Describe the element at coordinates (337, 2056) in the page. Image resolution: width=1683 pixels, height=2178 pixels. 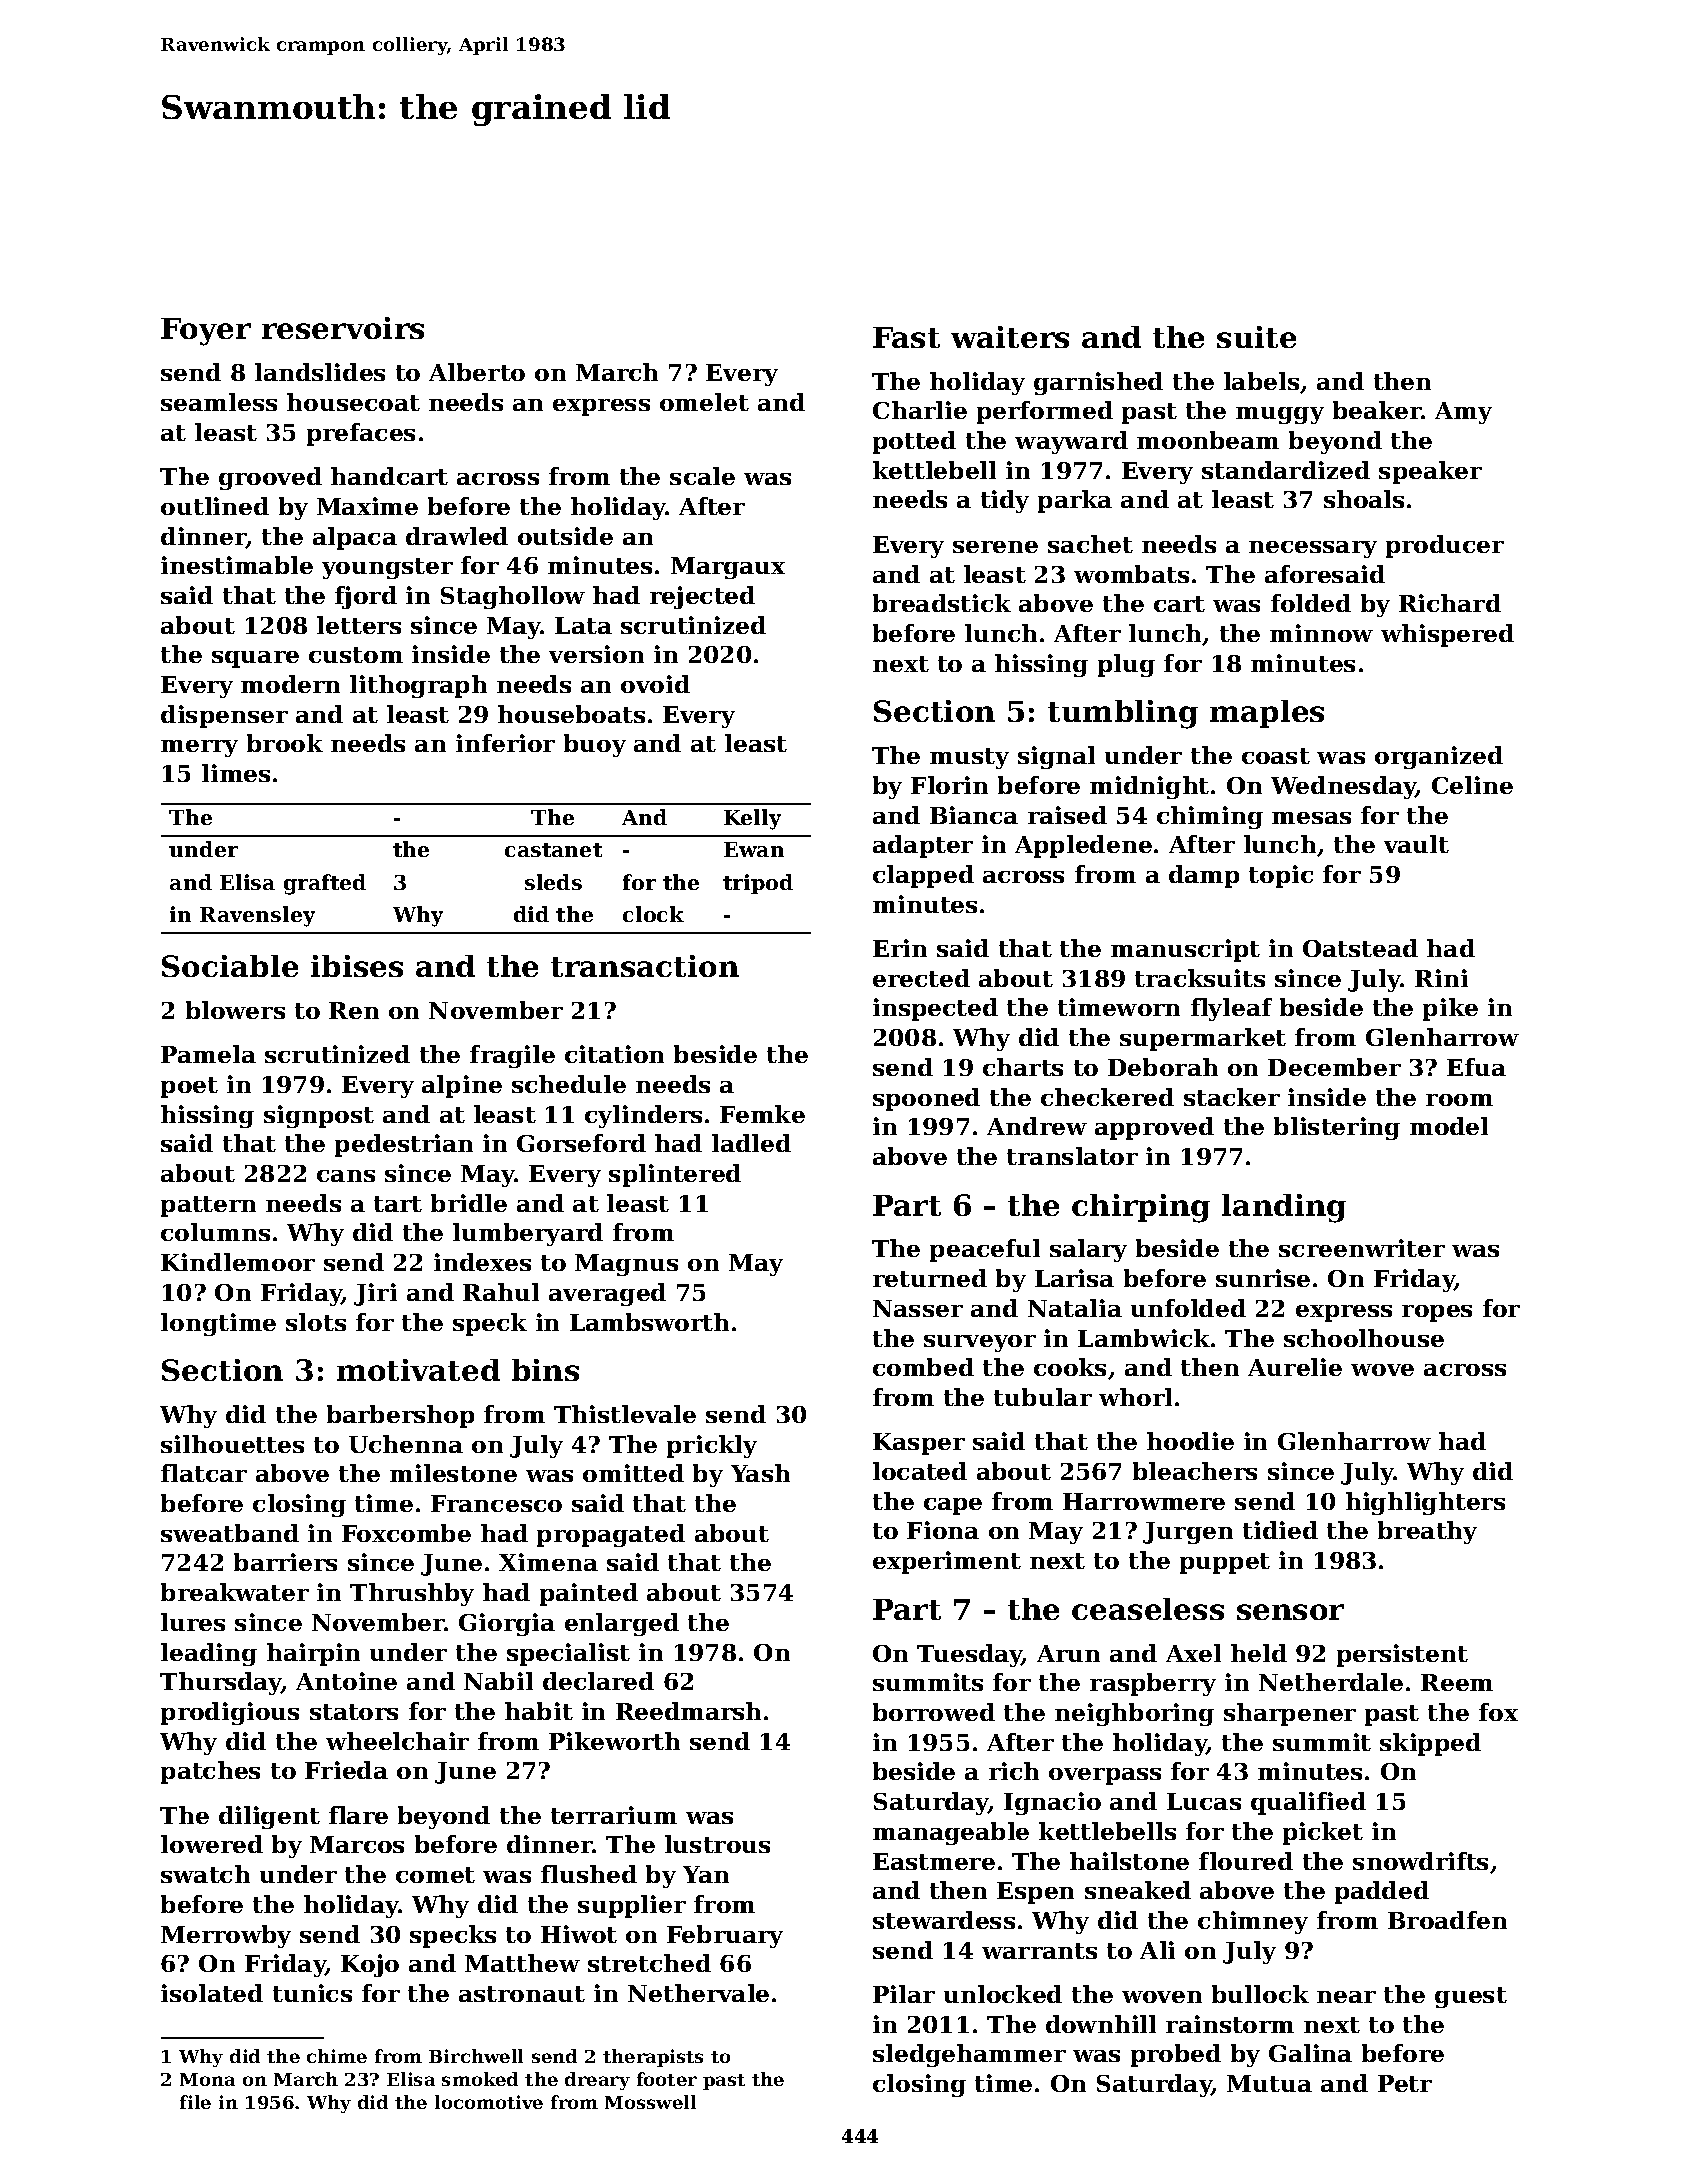
I see `chime` at that location.
